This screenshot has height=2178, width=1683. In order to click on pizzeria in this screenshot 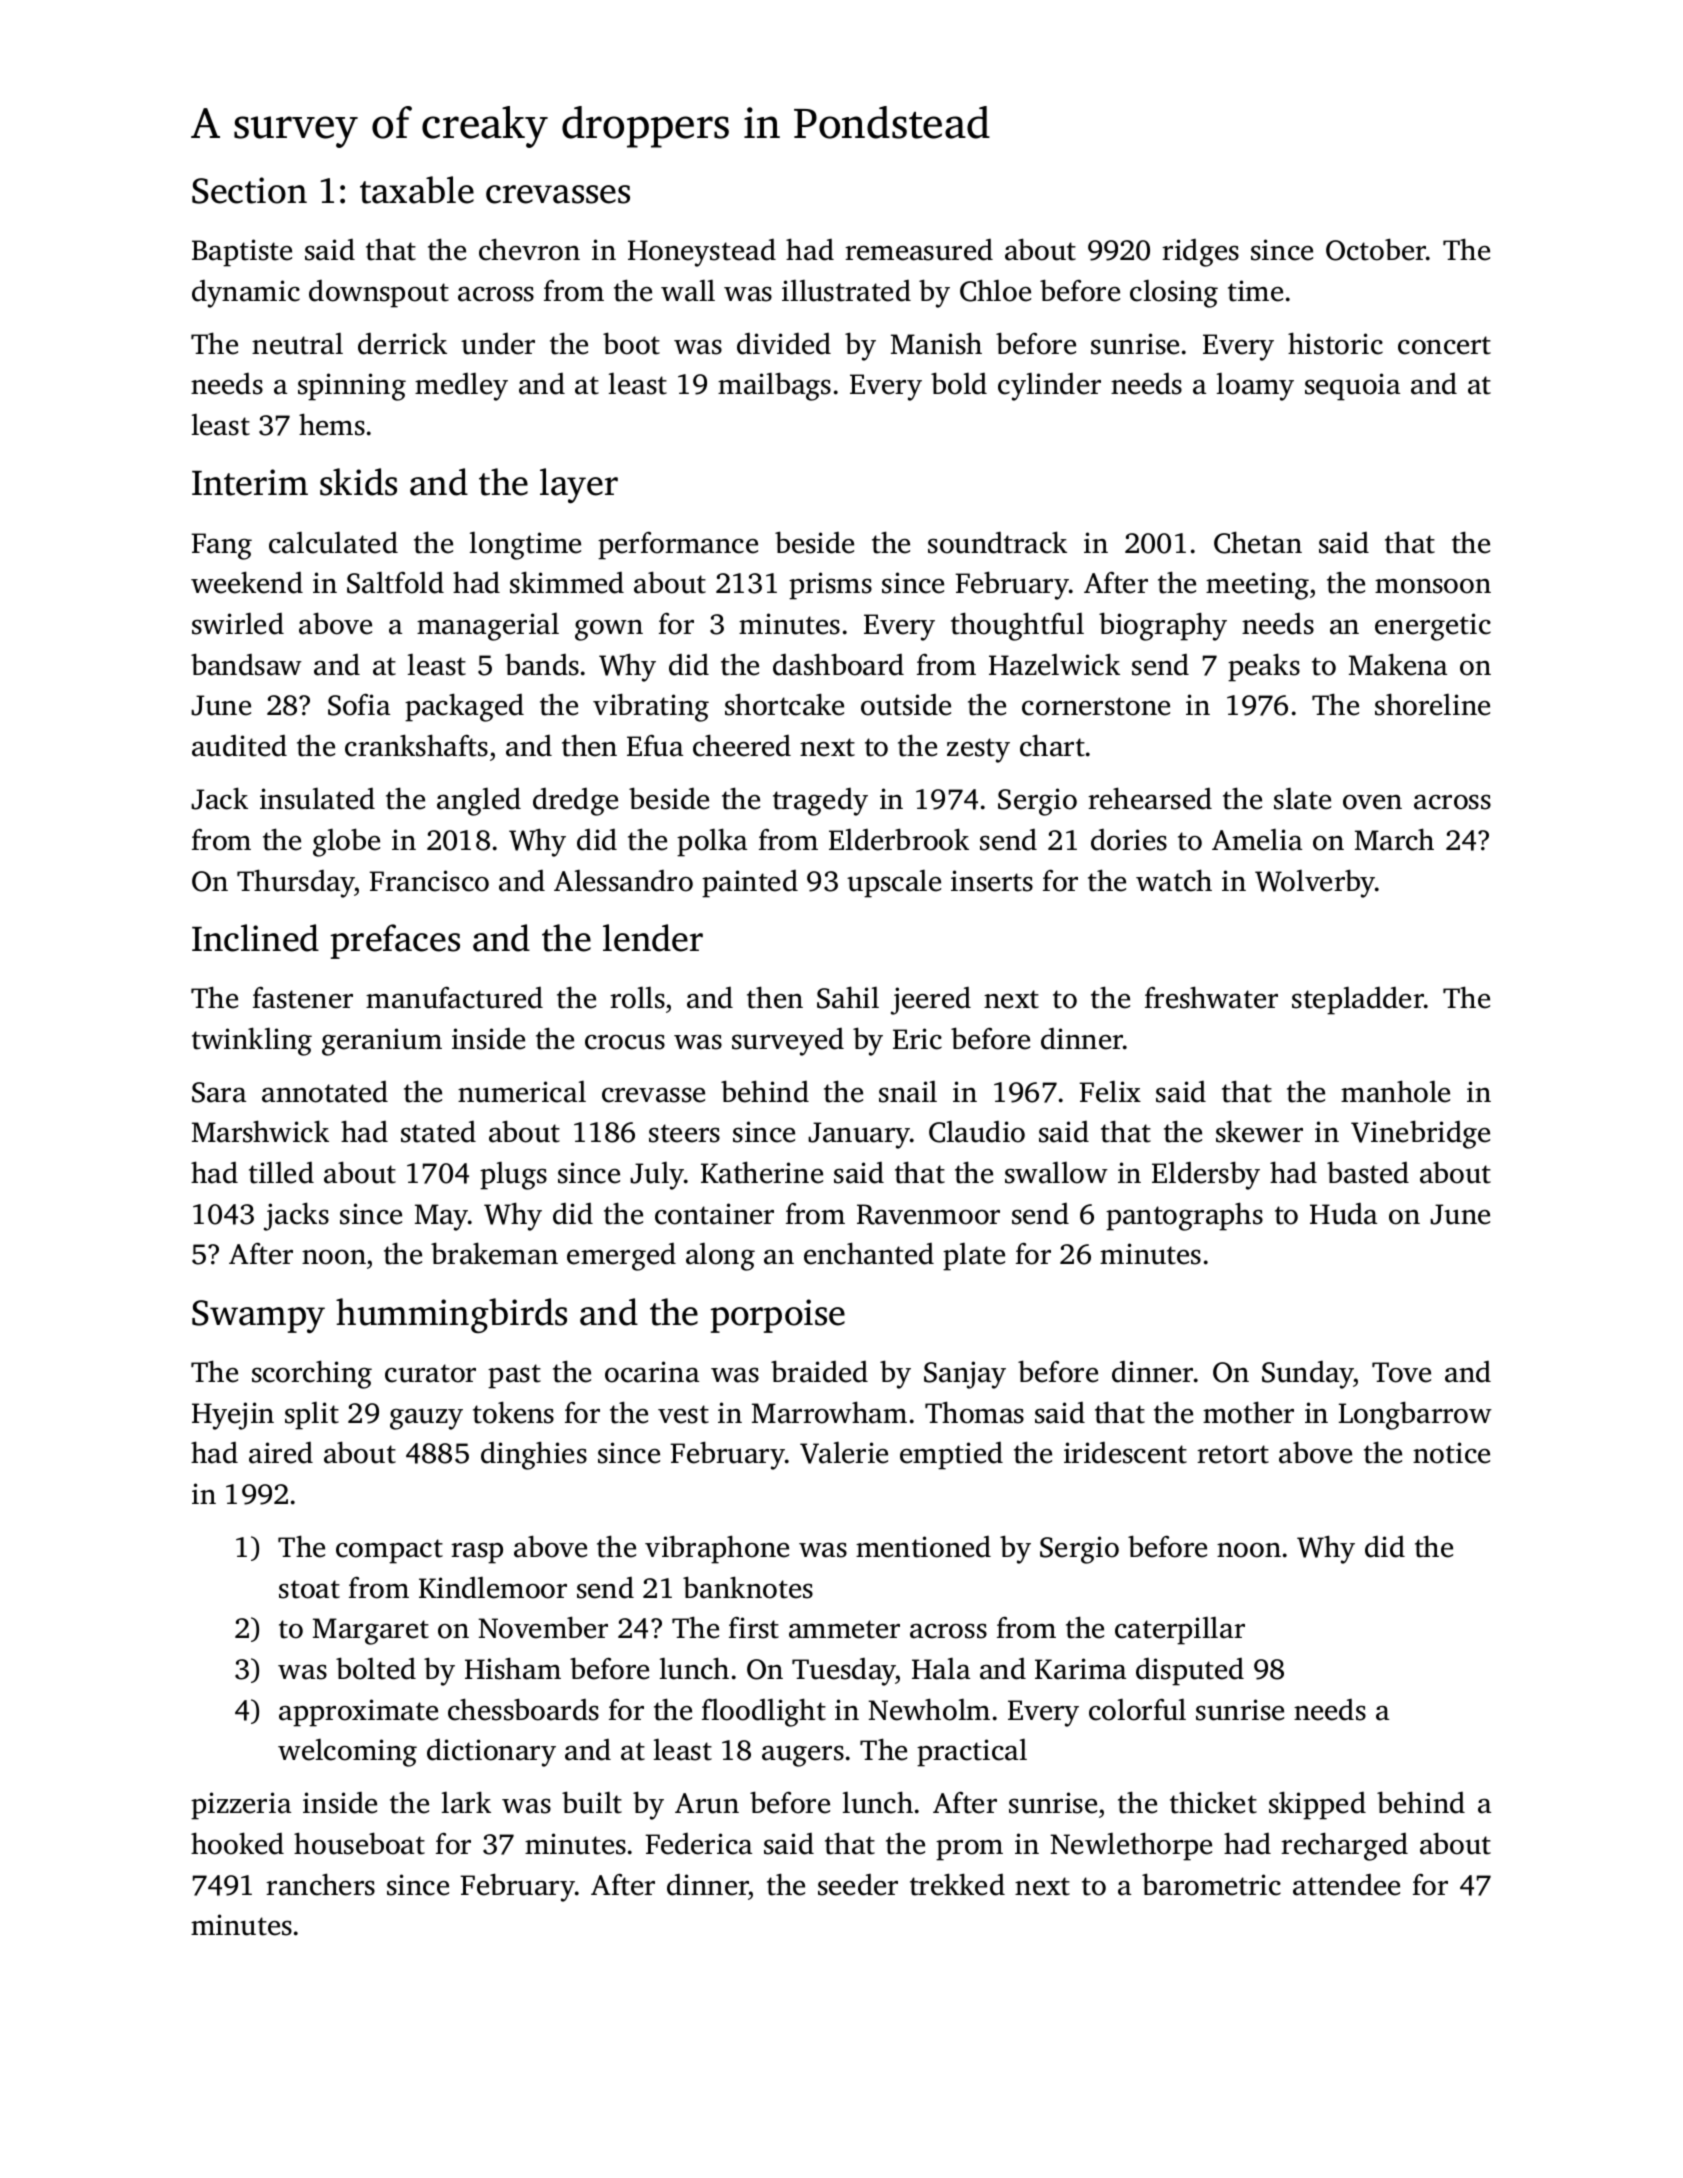, I will do `click(241, 1806)`.
